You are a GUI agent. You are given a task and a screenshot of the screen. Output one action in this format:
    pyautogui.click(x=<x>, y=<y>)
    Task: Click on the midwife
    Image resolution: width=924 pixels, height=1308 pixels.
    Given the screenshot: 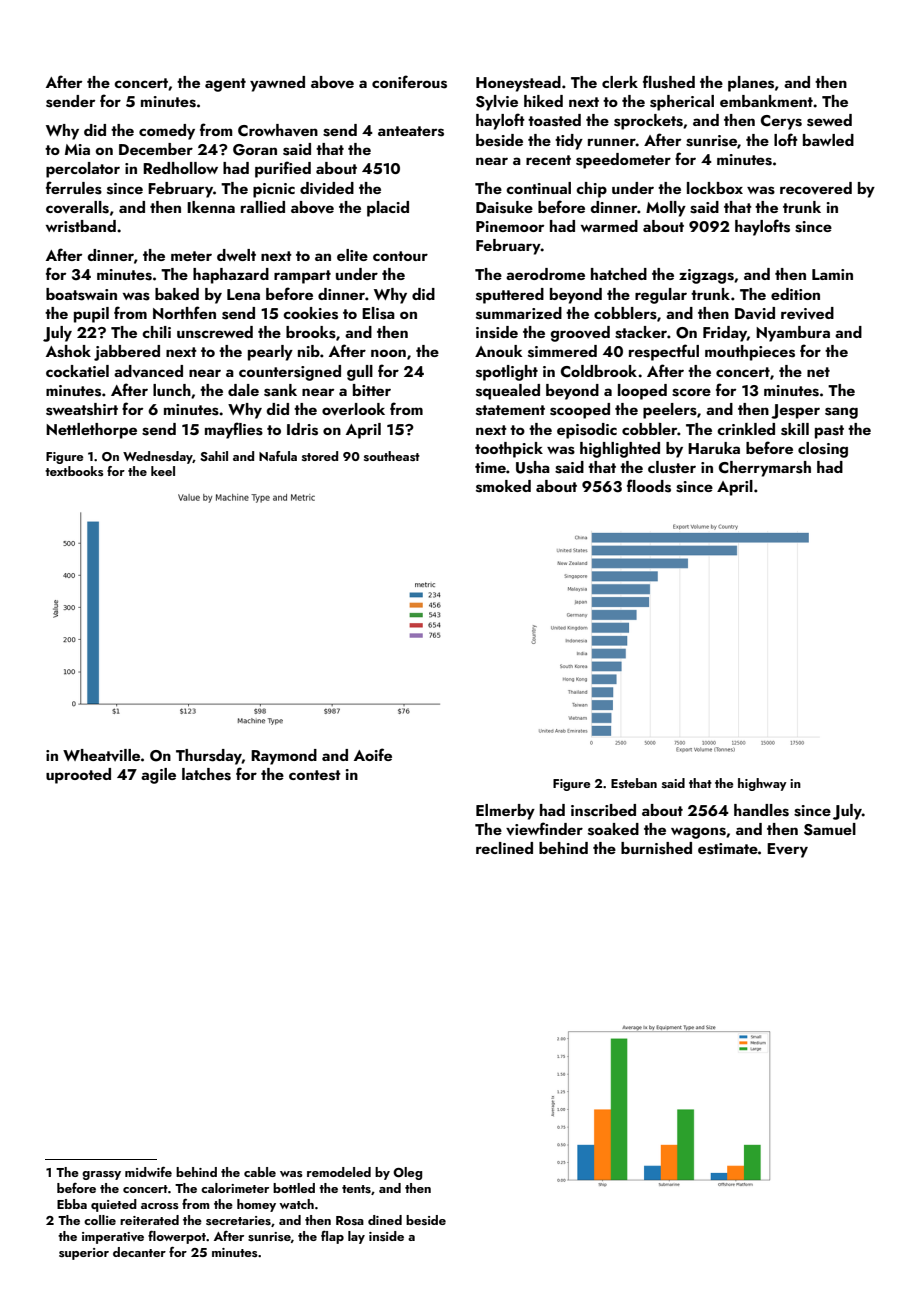 What is the action you would take?
    pyautogui.click(x=148, y=1171)
